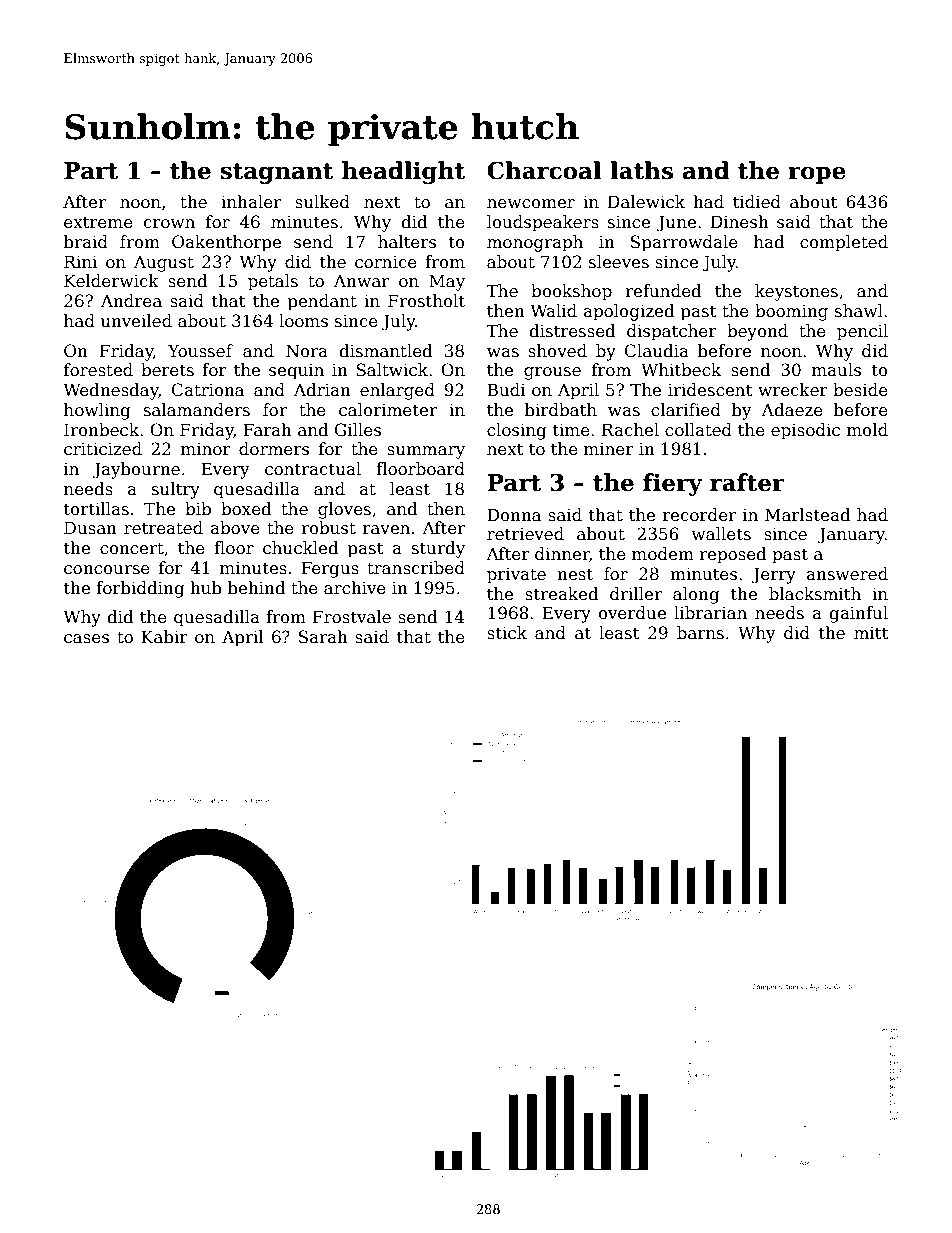  I want to click on laths, so click(641, 170).
